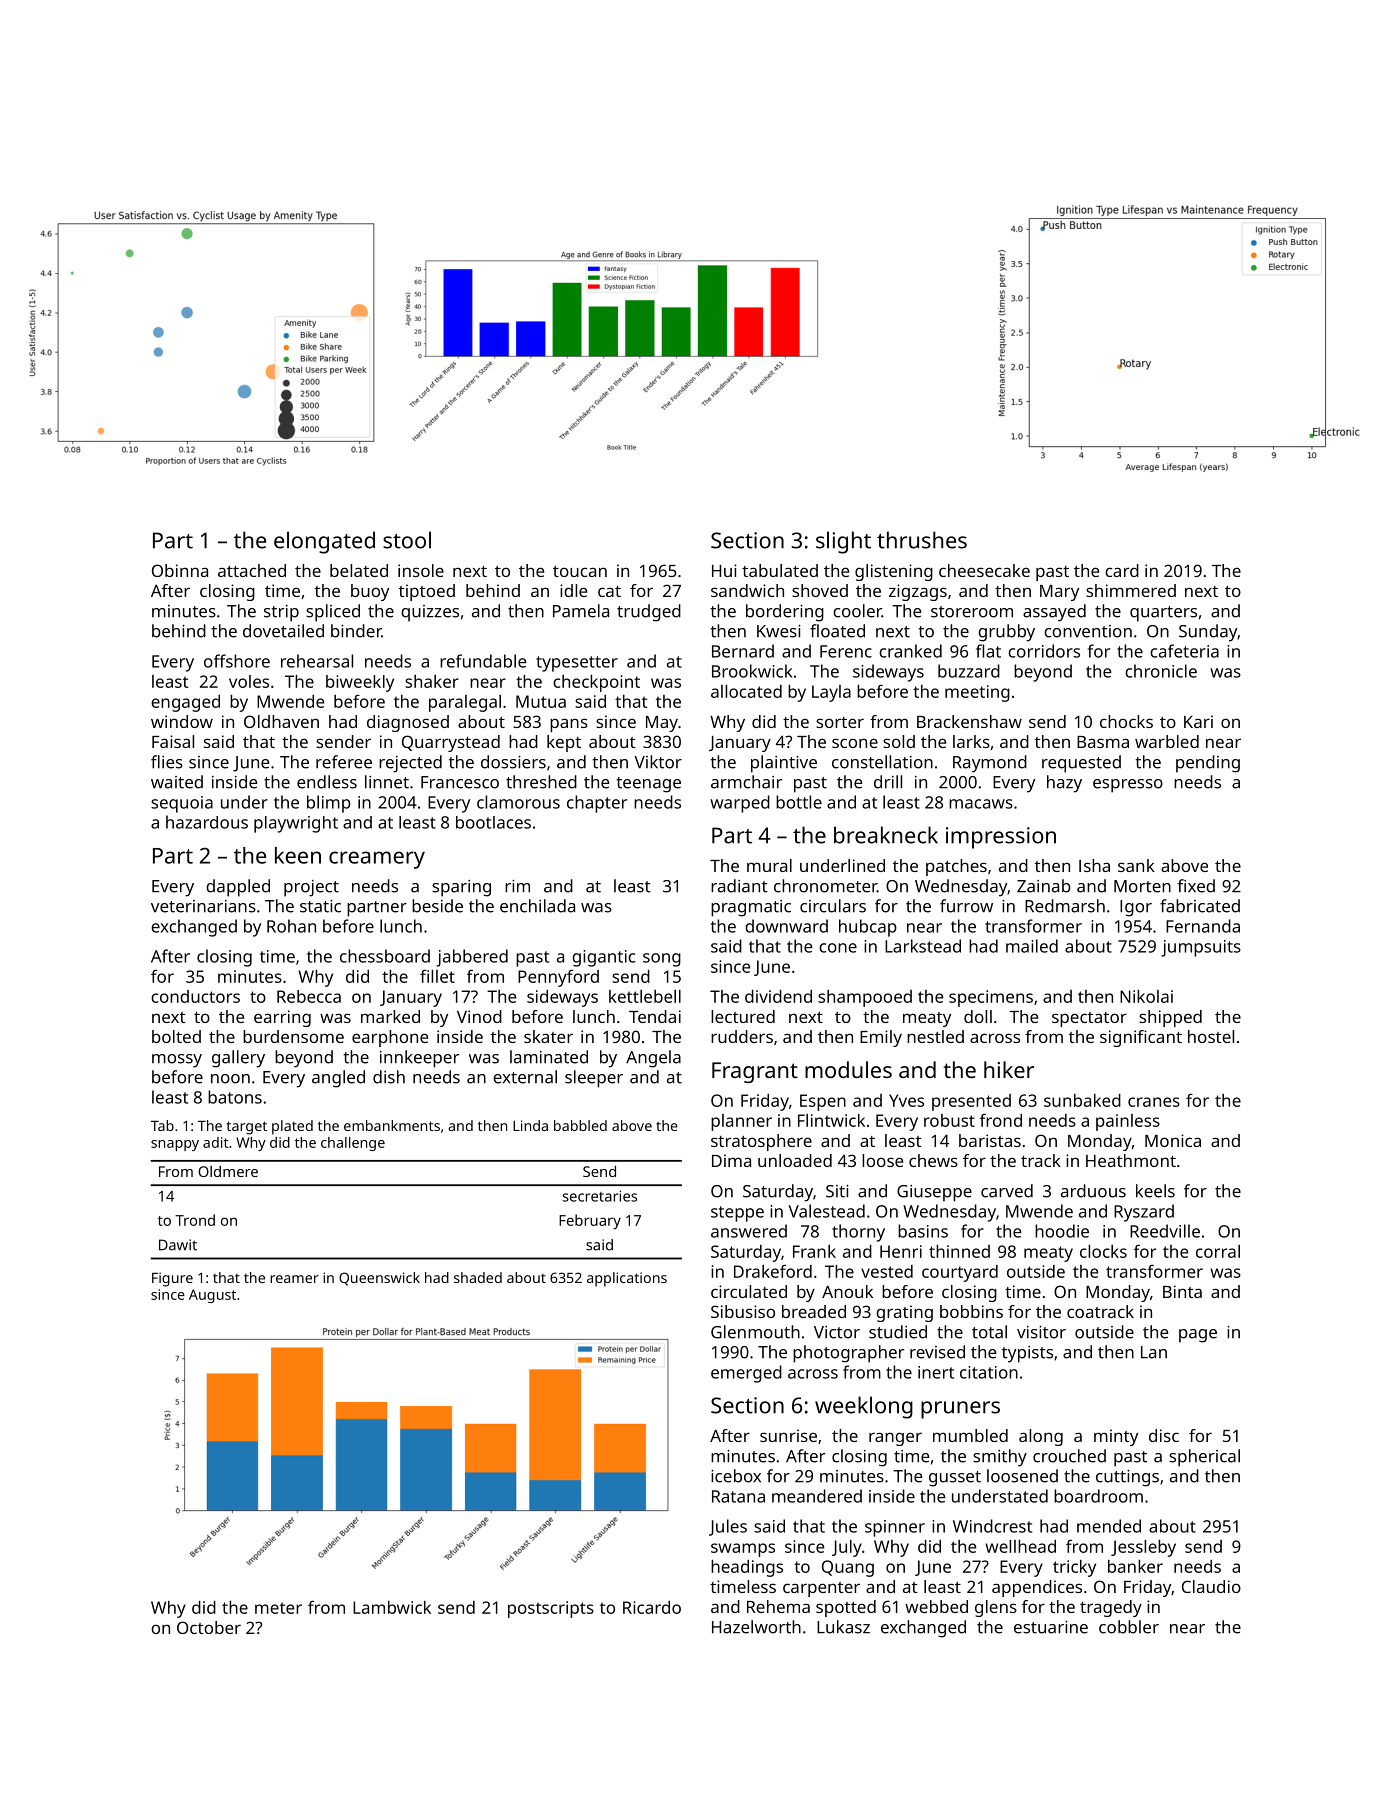  What do you see at coordinates (840, 722) in the screenshot?
I see `sorter` at bounding box center [840, 722].
